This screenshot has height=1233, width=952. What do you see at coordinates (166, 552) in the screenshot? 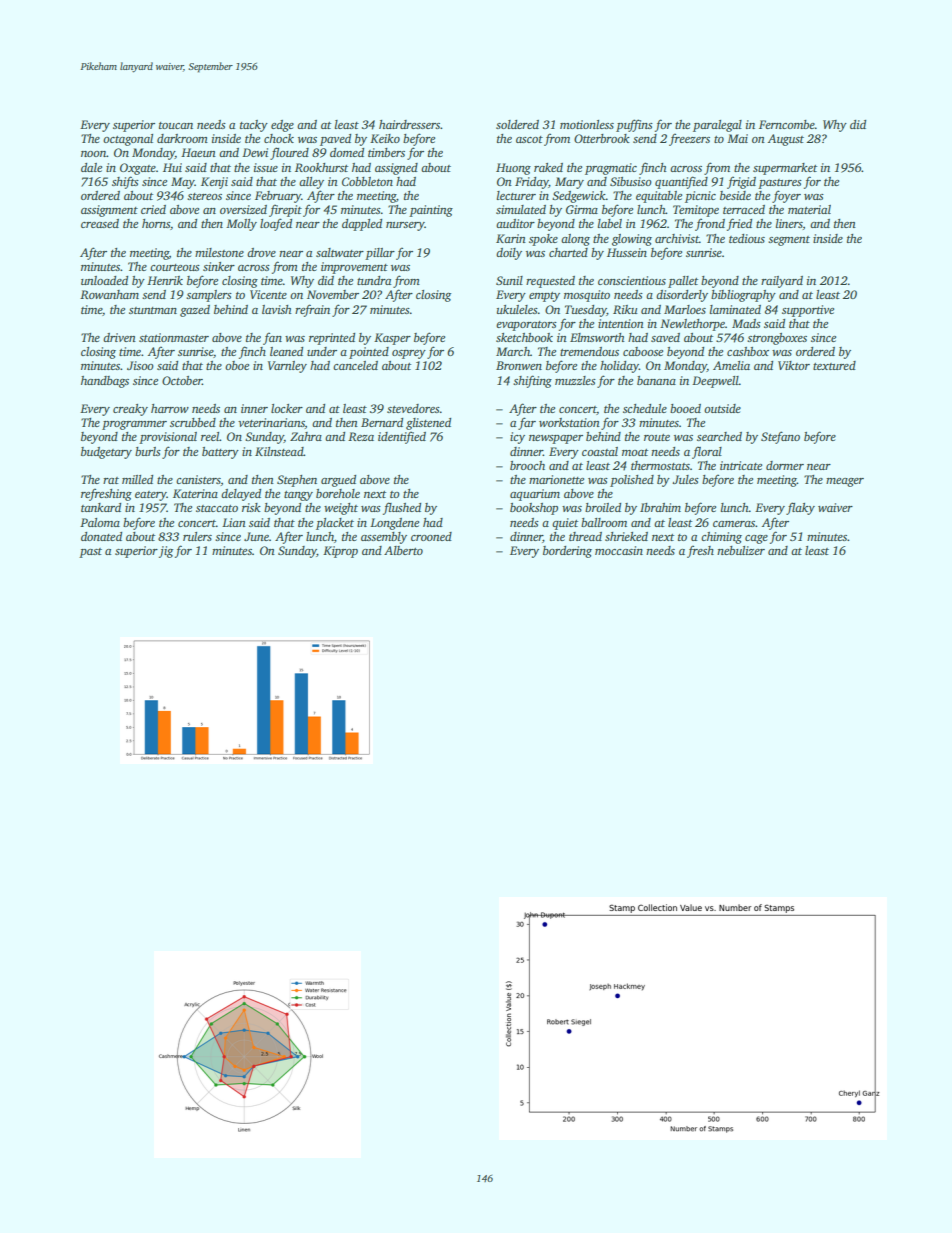
I see `jig` at bounding box center [166, 552].
